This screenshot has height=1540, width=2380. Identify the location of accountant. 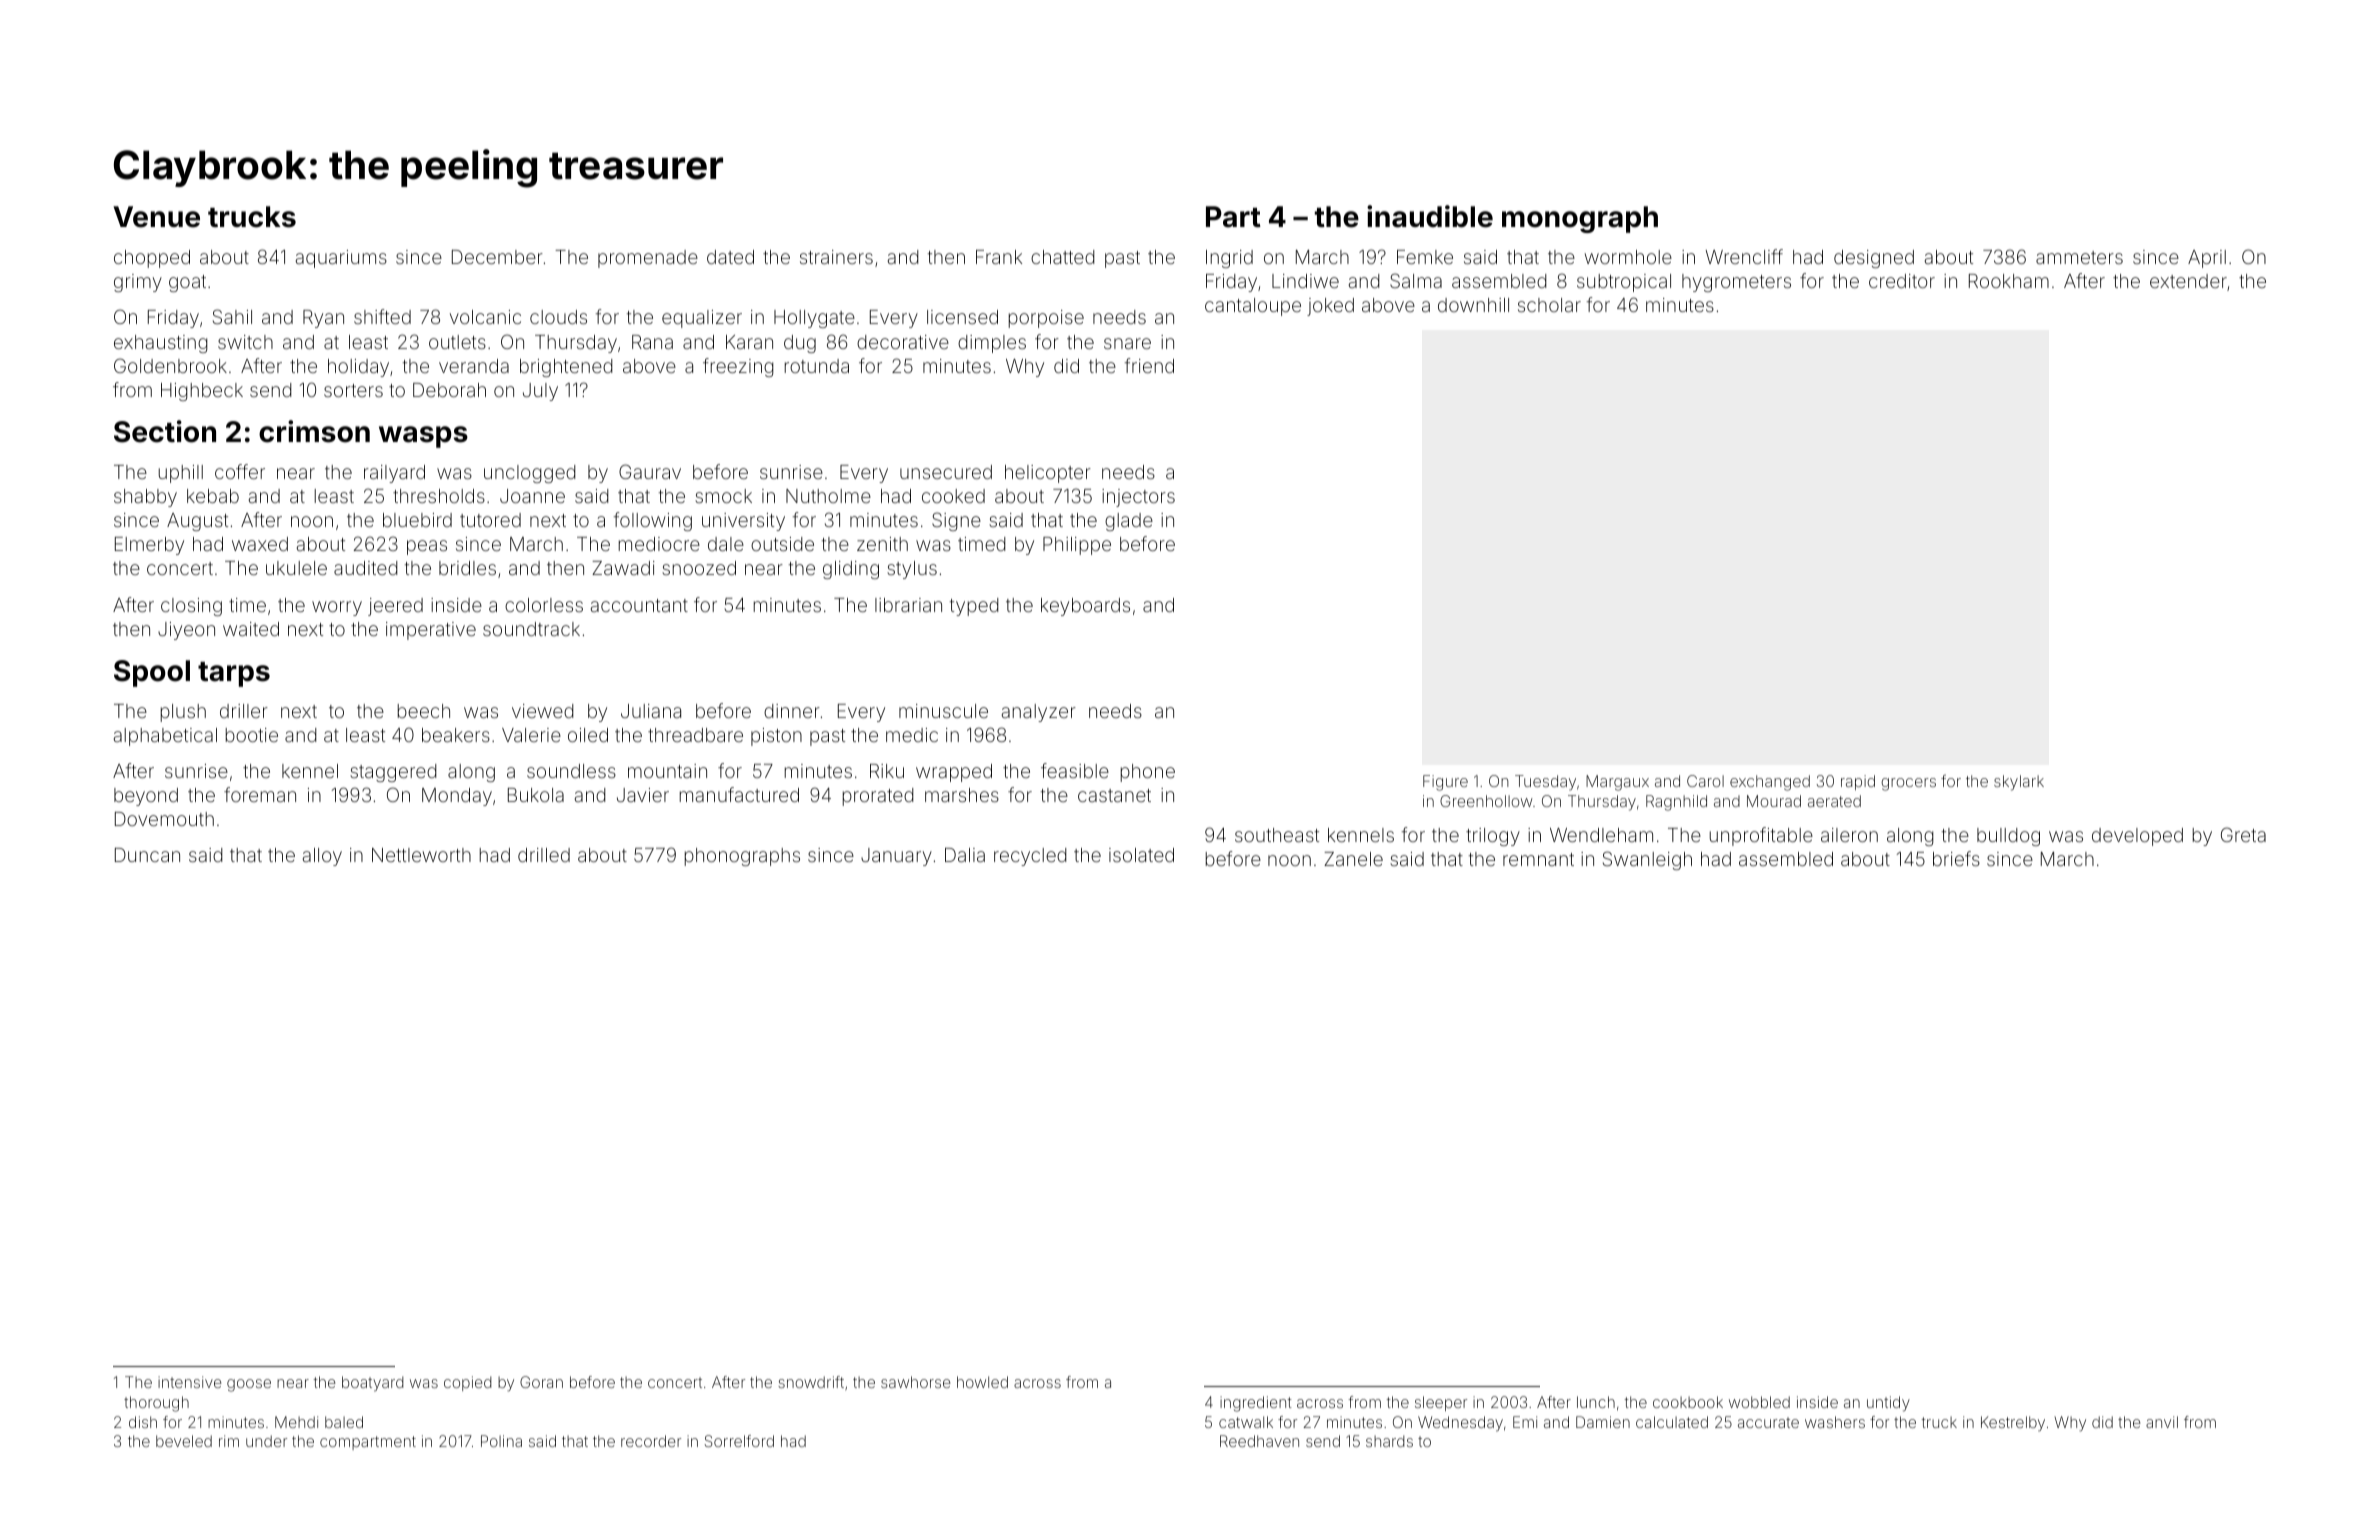
(639, 605).
